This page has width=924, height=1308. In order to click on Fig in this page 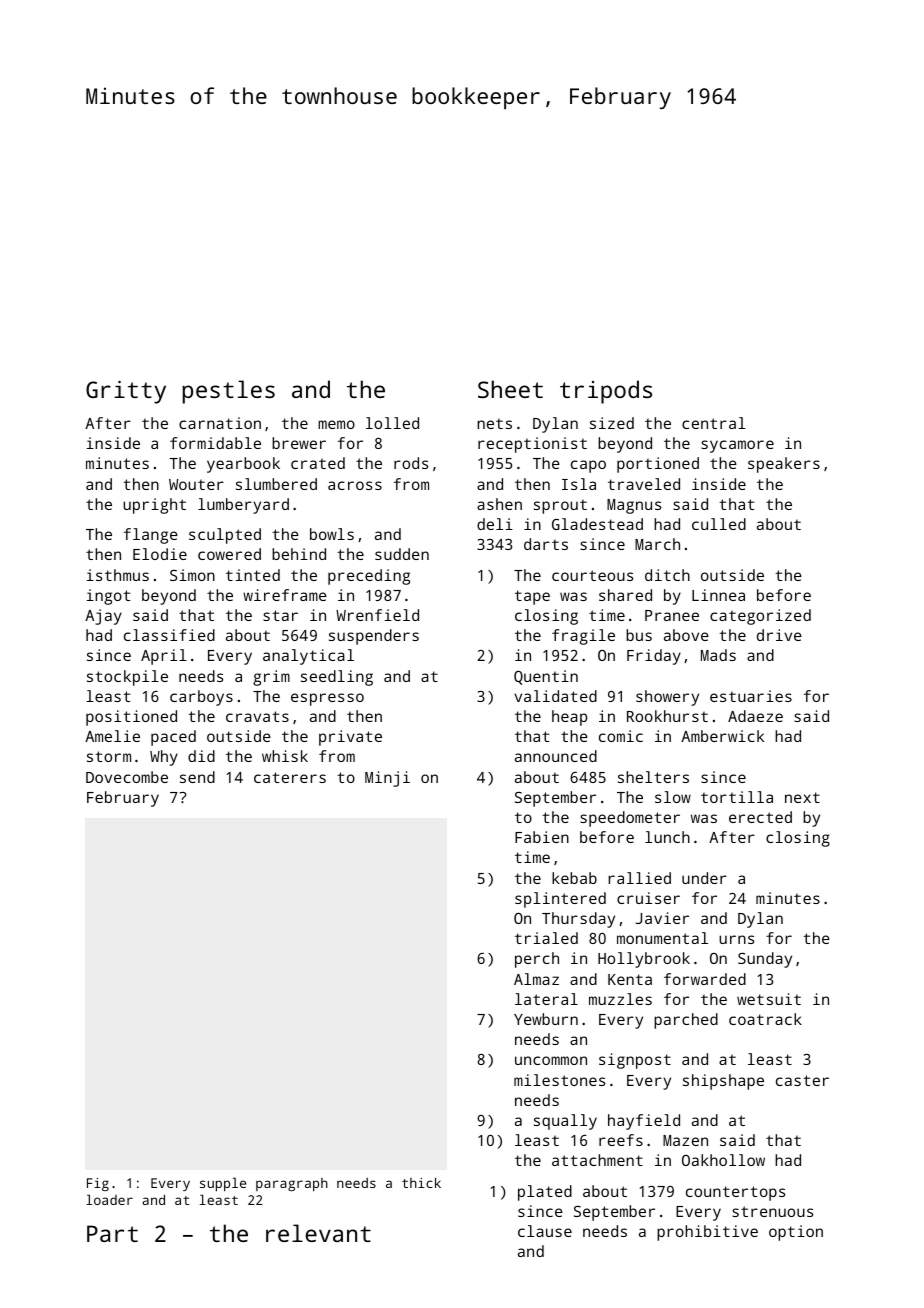, I will do `click(98, 1184)`.
